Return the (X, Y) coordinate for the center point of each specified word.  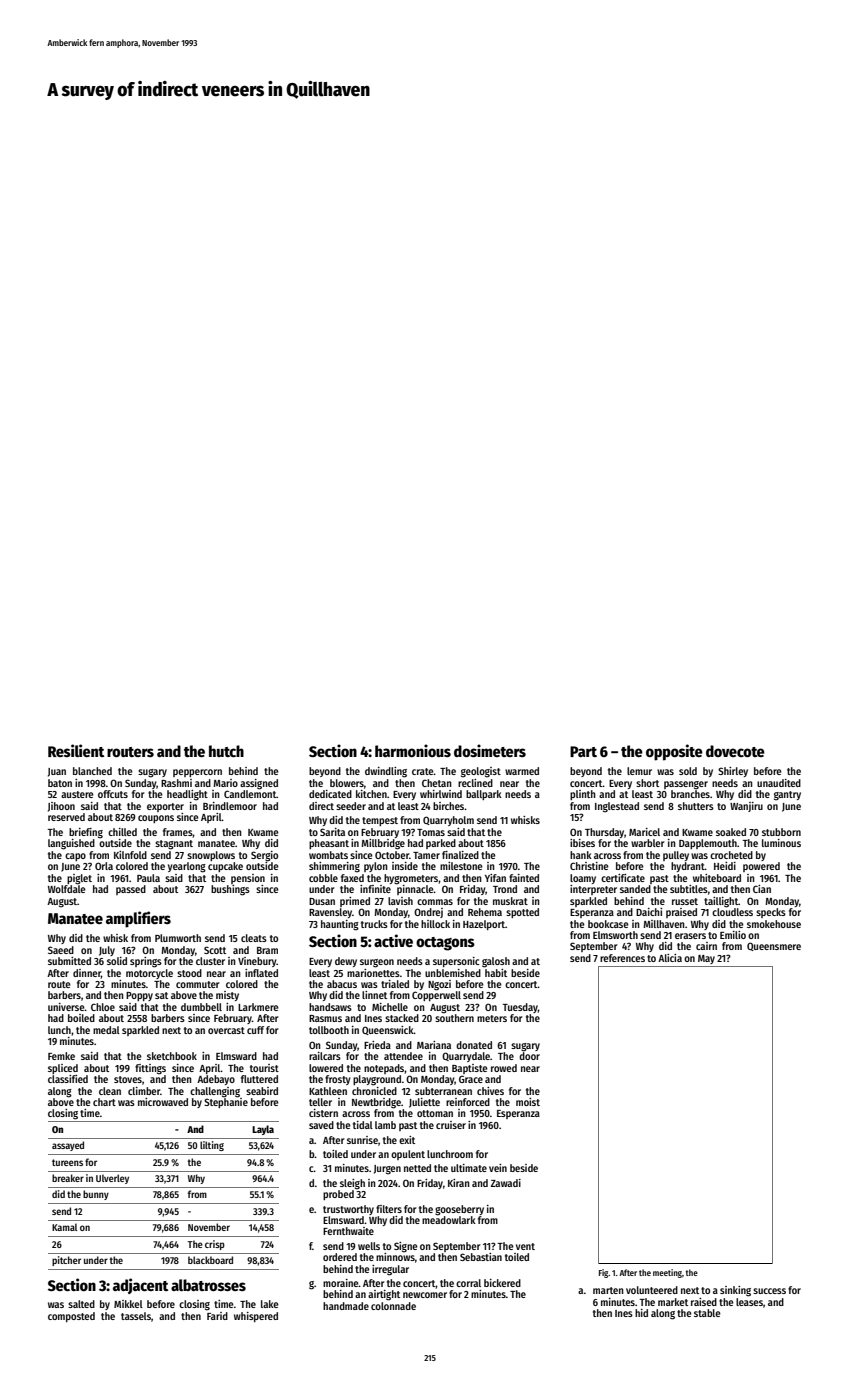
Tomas (431, 832)
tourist (264, 1068)
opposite (674, 752)
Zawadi (506, 1183)
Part (583, 751)
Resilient (76, 750)
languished (71, 844)
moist (528, 1102)
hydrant (688, 867)
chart (104, 1102)
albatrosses (208, 1285)
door (529, 1056)
